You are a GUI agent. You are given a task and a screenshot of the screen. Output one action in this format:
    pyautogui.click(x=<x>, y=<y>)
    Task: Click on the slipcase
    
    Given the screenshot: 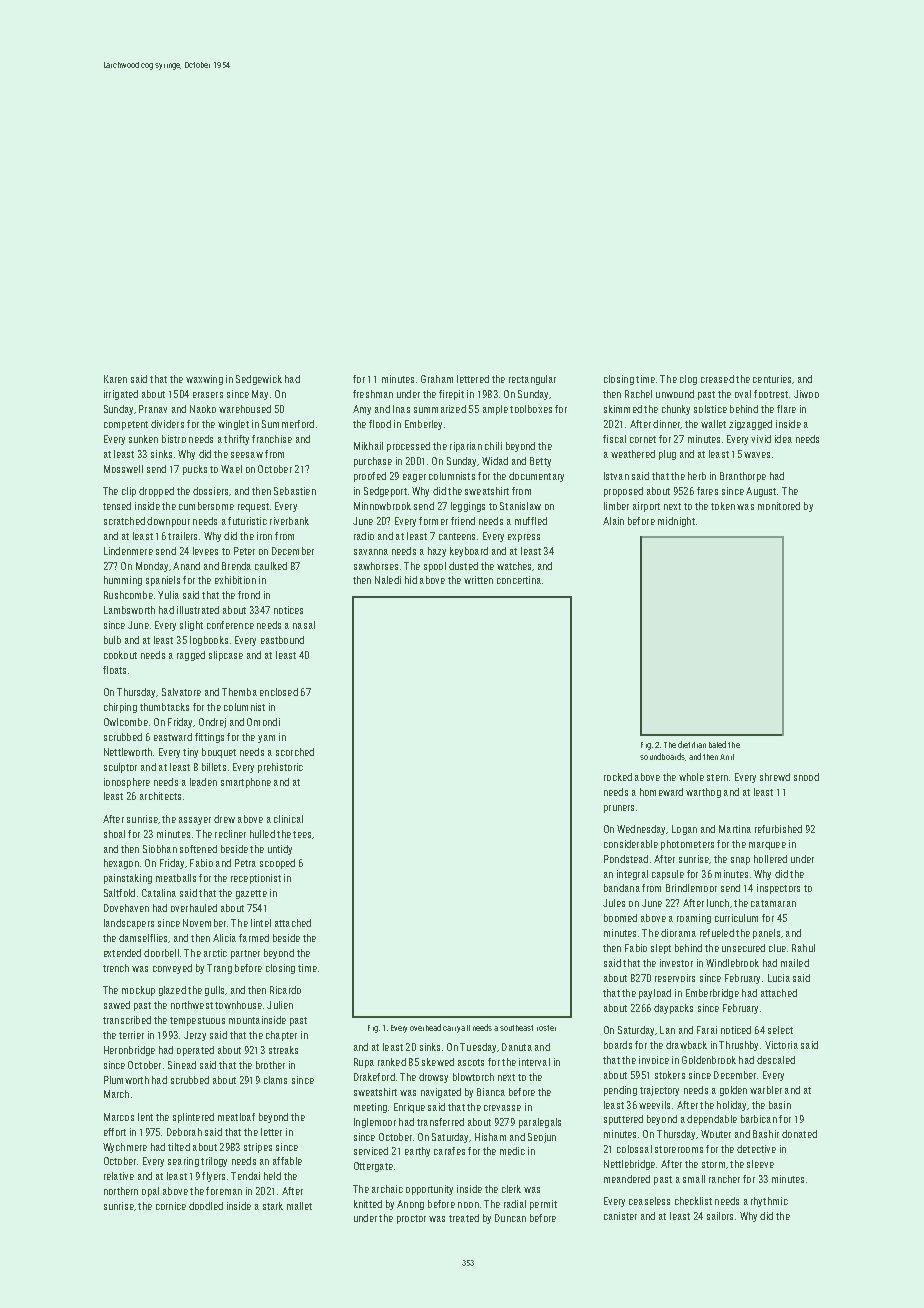 What is the action you would take?
    pyautogui.click(x=226, y=656)
